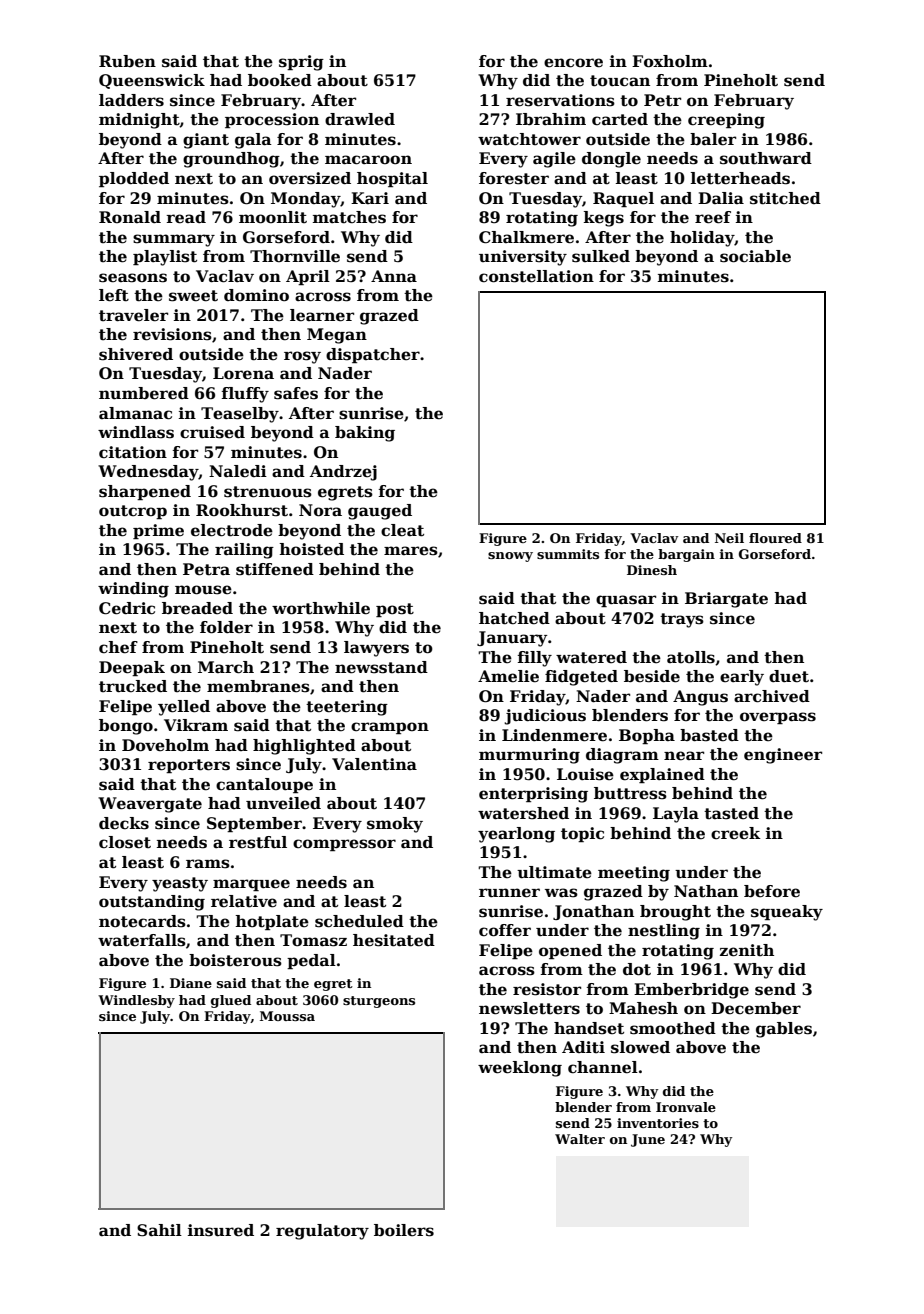 The height and width of the screenshot is (1314, 924). I want to click on sweet, so click(193, 296).
